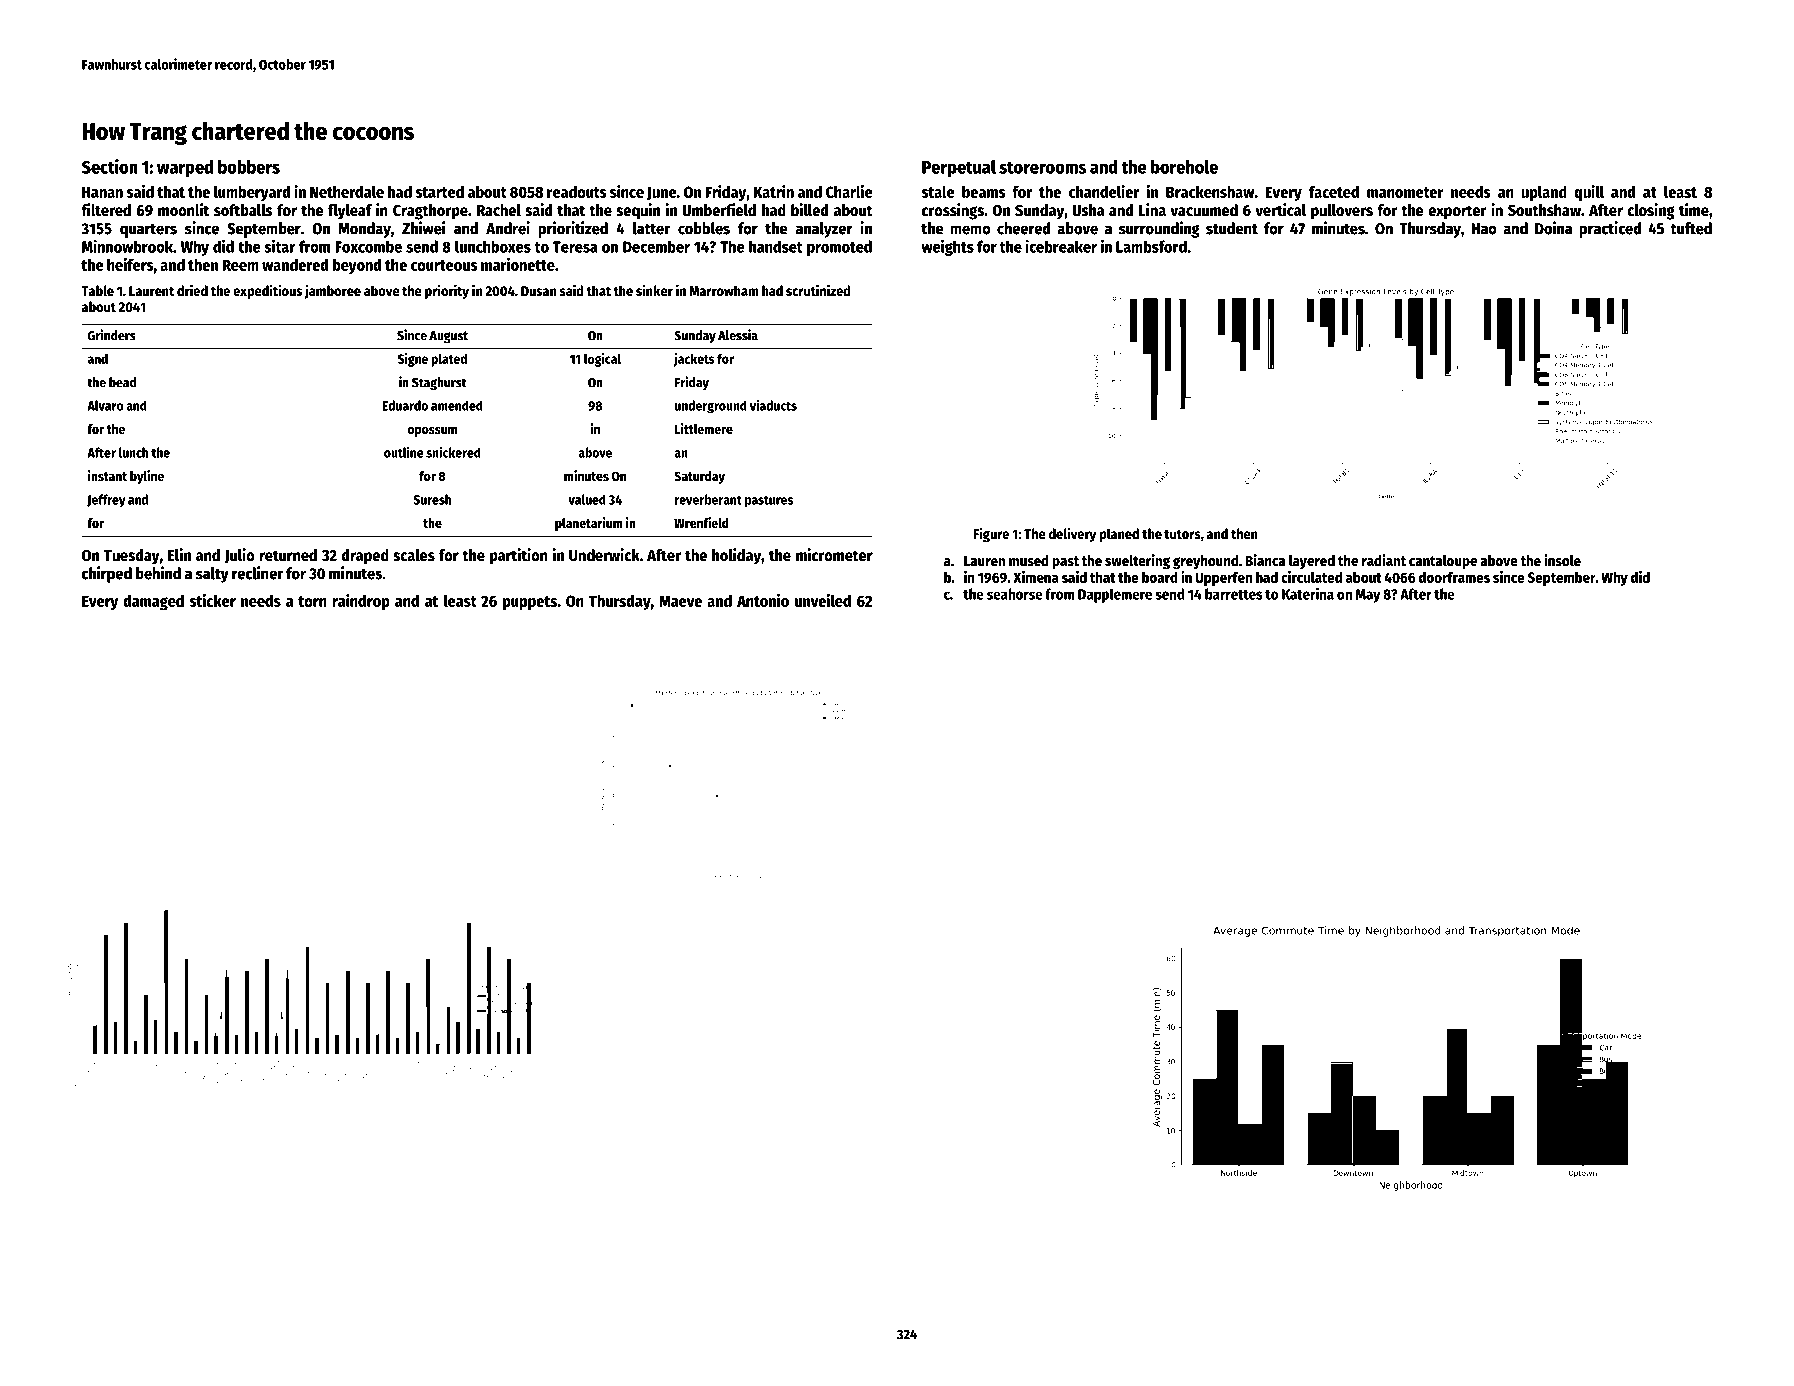  I want to click on Hao, so click(1484, 229).
